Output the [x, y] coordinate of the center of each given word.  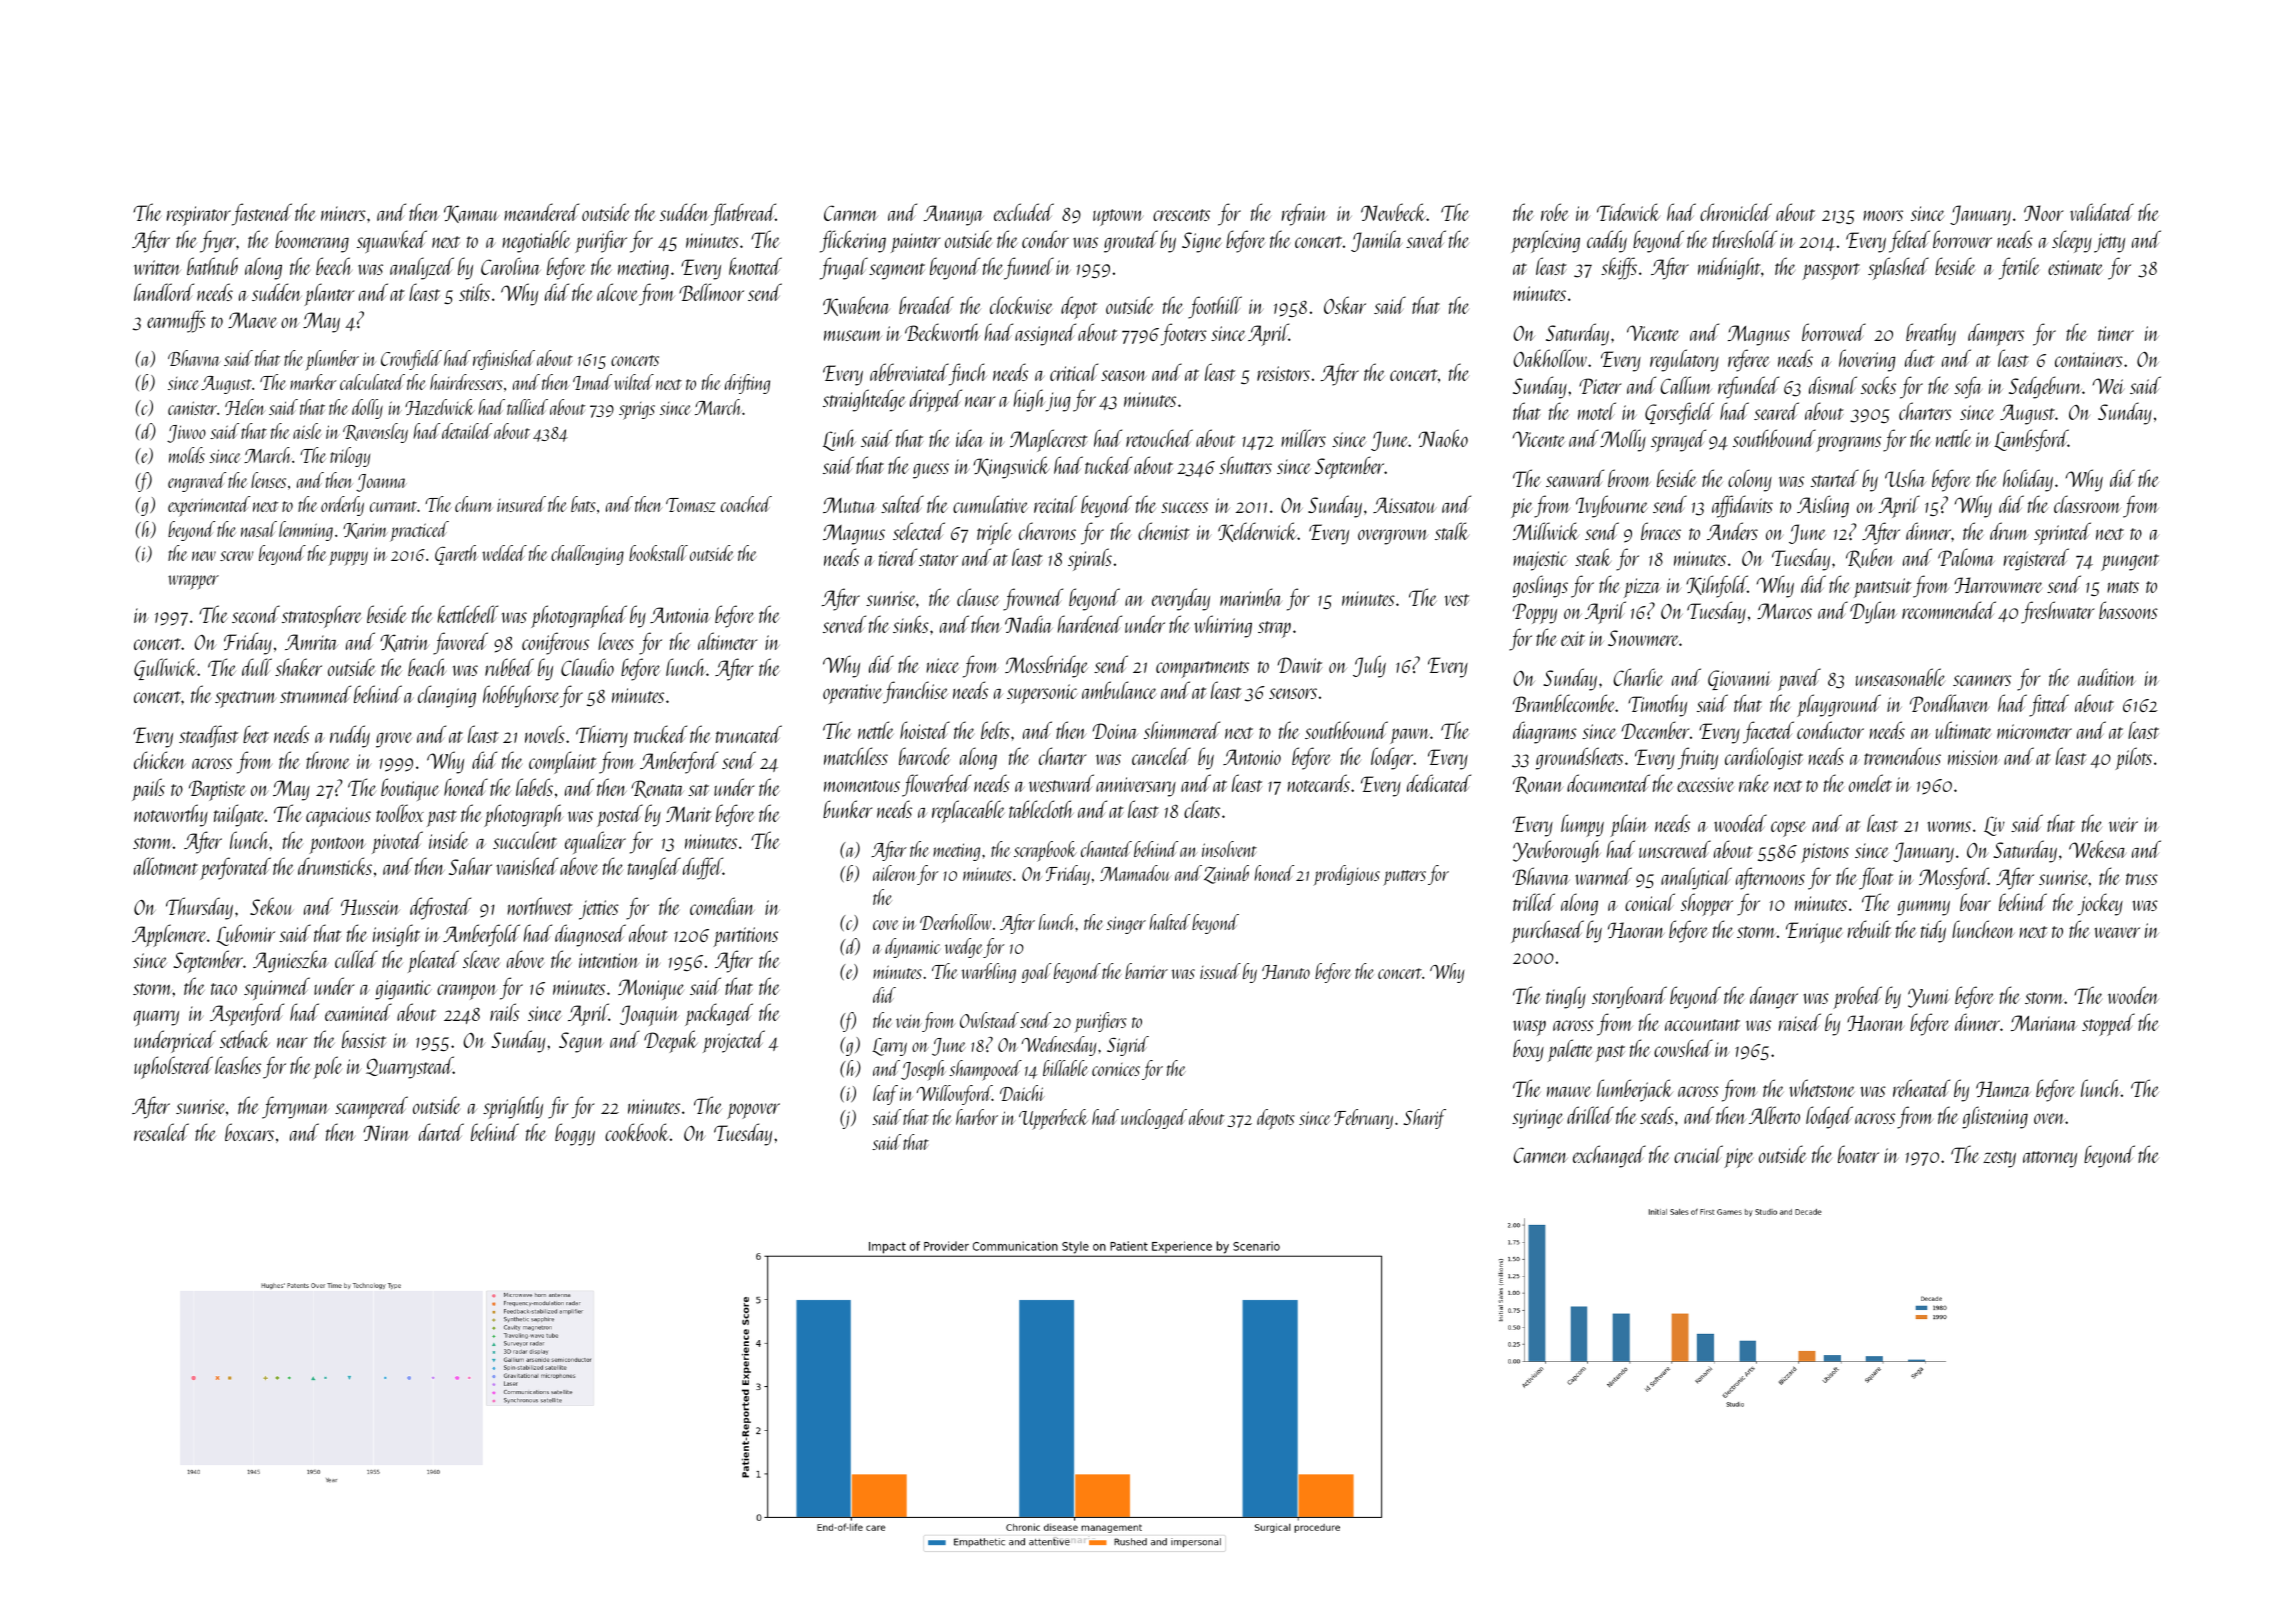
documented [1608, 783]
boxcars [249, 1132]
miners [343, 213]
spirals [1090, 559]
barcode [924, 756]
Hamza [2003, 1089]
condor [1045, 239]
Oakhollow [1550, 358]
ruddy [350, 736]
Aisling [1823, 506]
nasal [259, 529]
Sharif [1424, 1119]
